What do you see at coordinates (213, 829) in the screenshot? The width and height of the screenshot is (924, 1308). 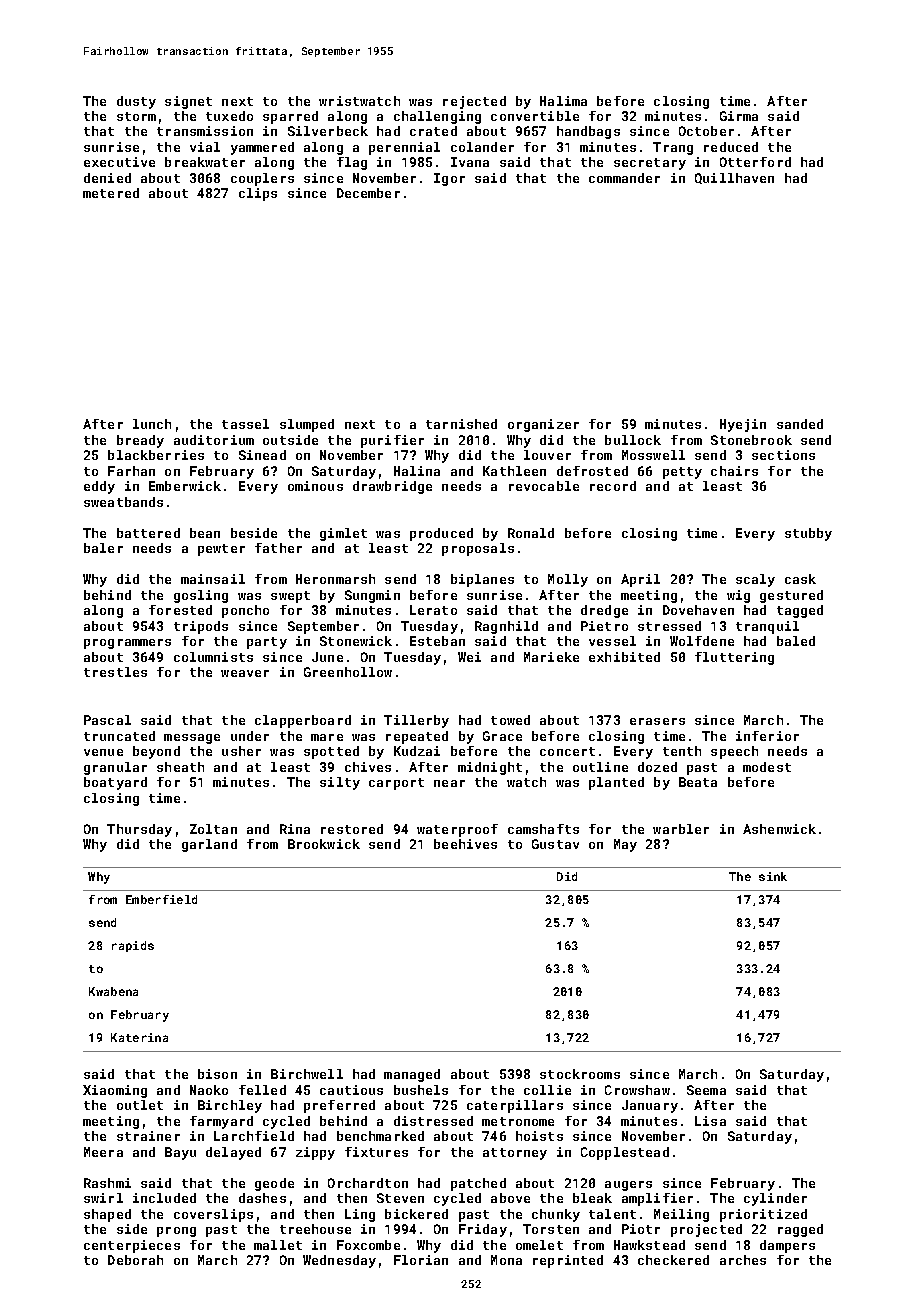 I see `Zoltan` at bounding box center [213, 829].
